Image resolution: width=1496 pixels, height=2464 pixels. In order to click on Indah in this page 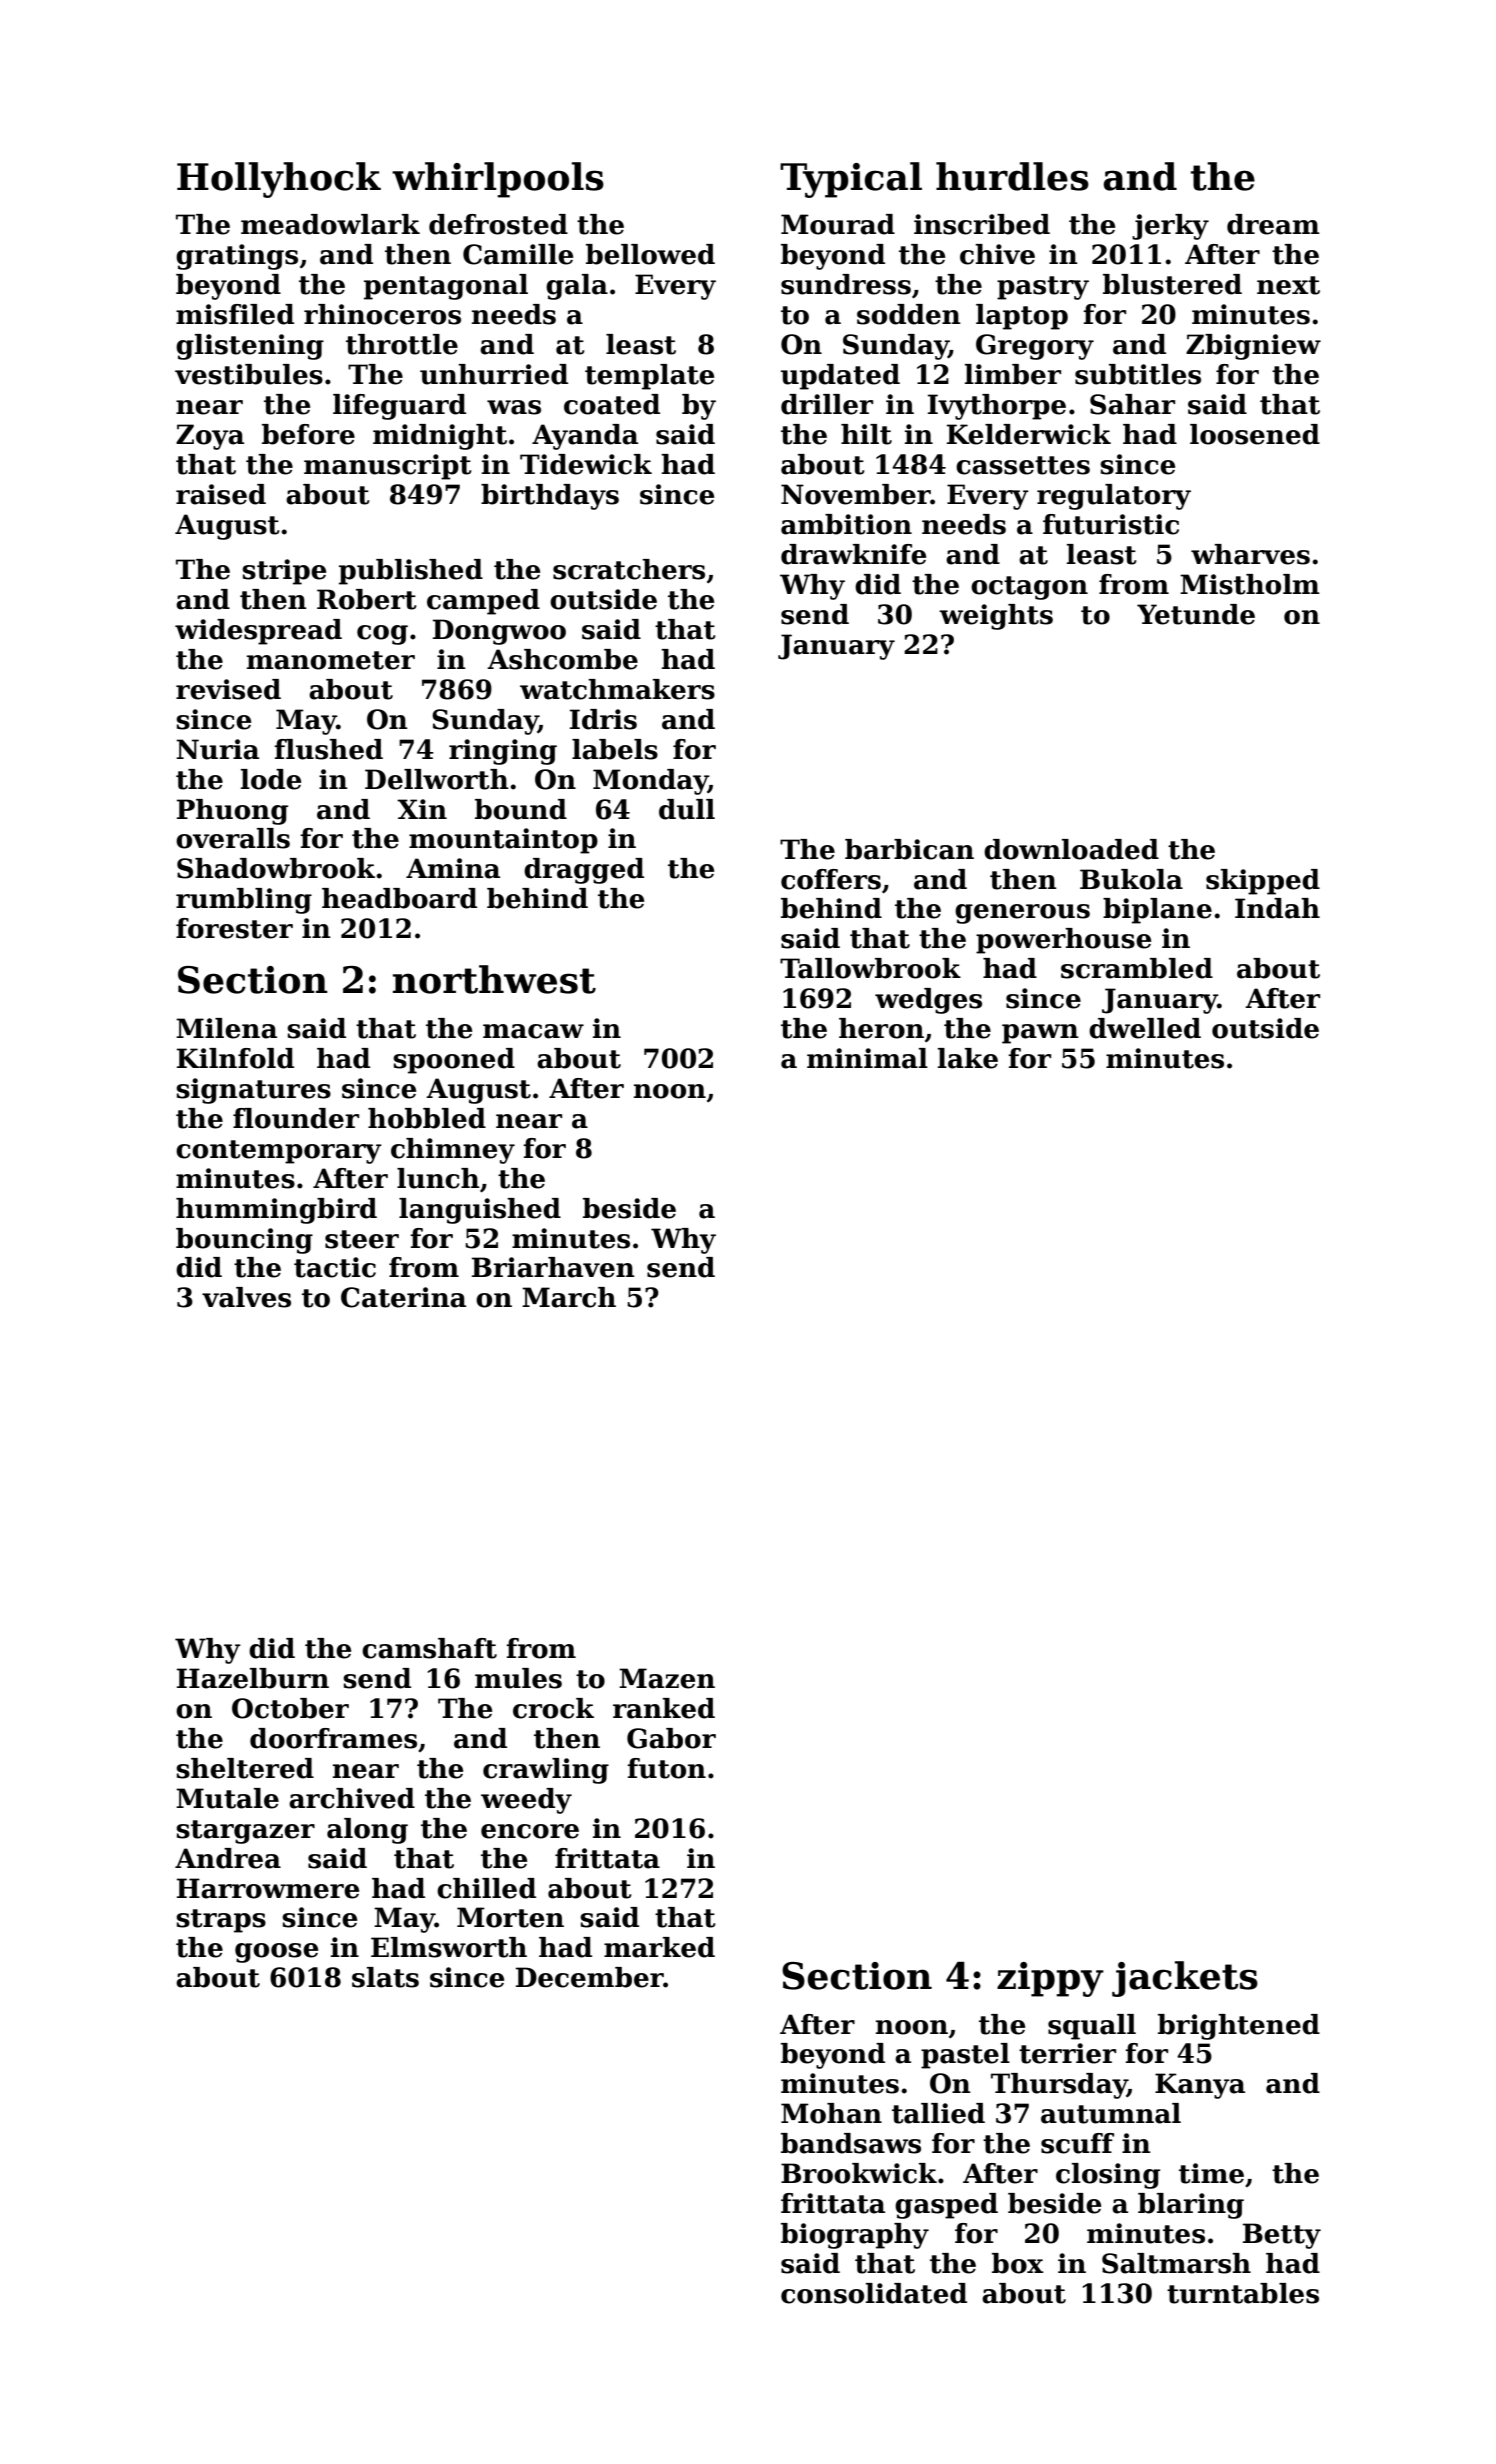, I will do `click(1277, 908)`.
